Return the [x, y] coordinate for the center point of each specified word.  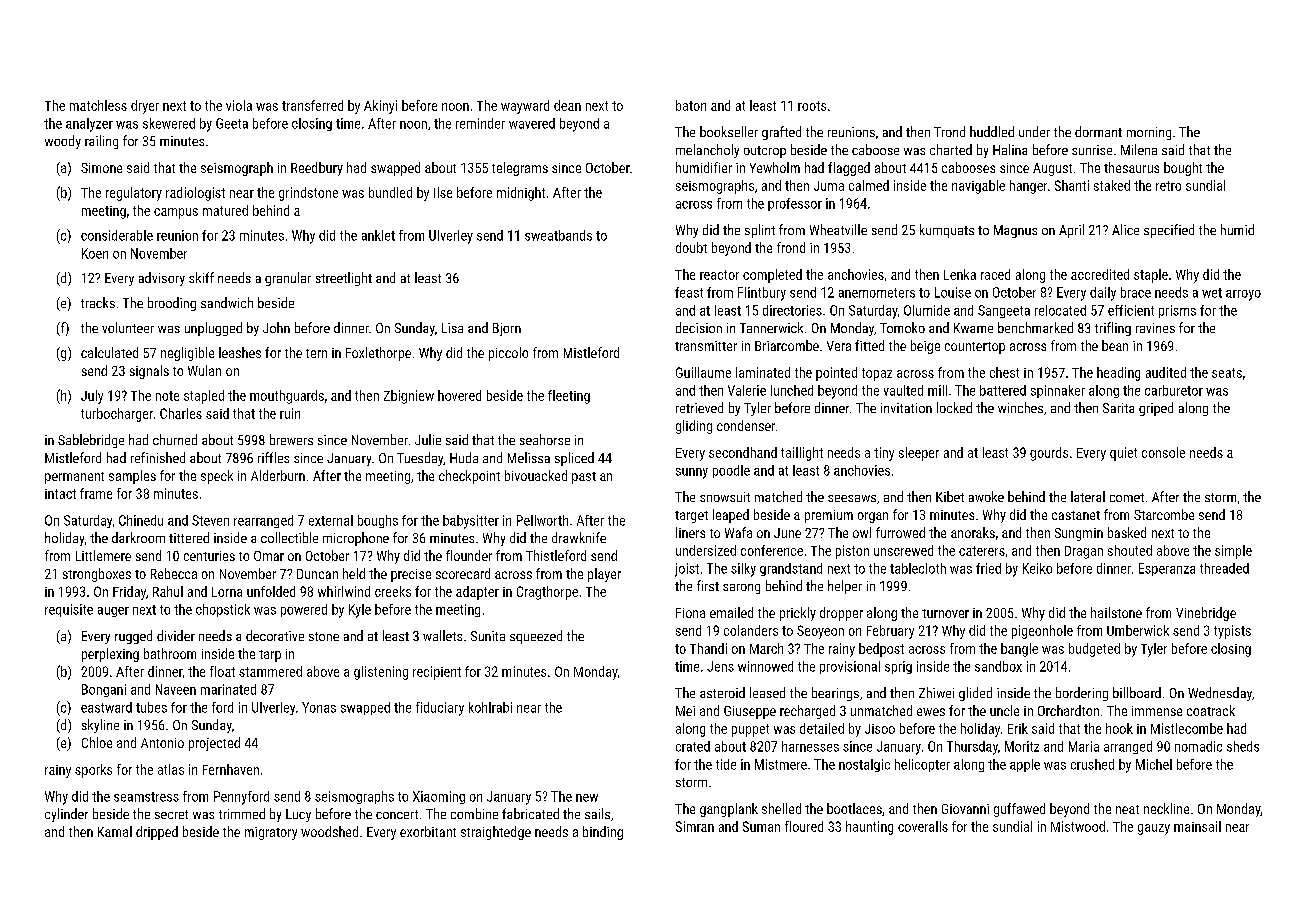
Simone [101, 168]
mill [937, 390]
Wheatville [838, 229]
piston [852, 552]
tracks [98, 302]
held [354, 573]
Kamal [115, 831]
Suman [761, 826]
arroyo [1243, 295]
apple [1025, 765]
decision [699, 327]
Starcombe [1164, 514]
